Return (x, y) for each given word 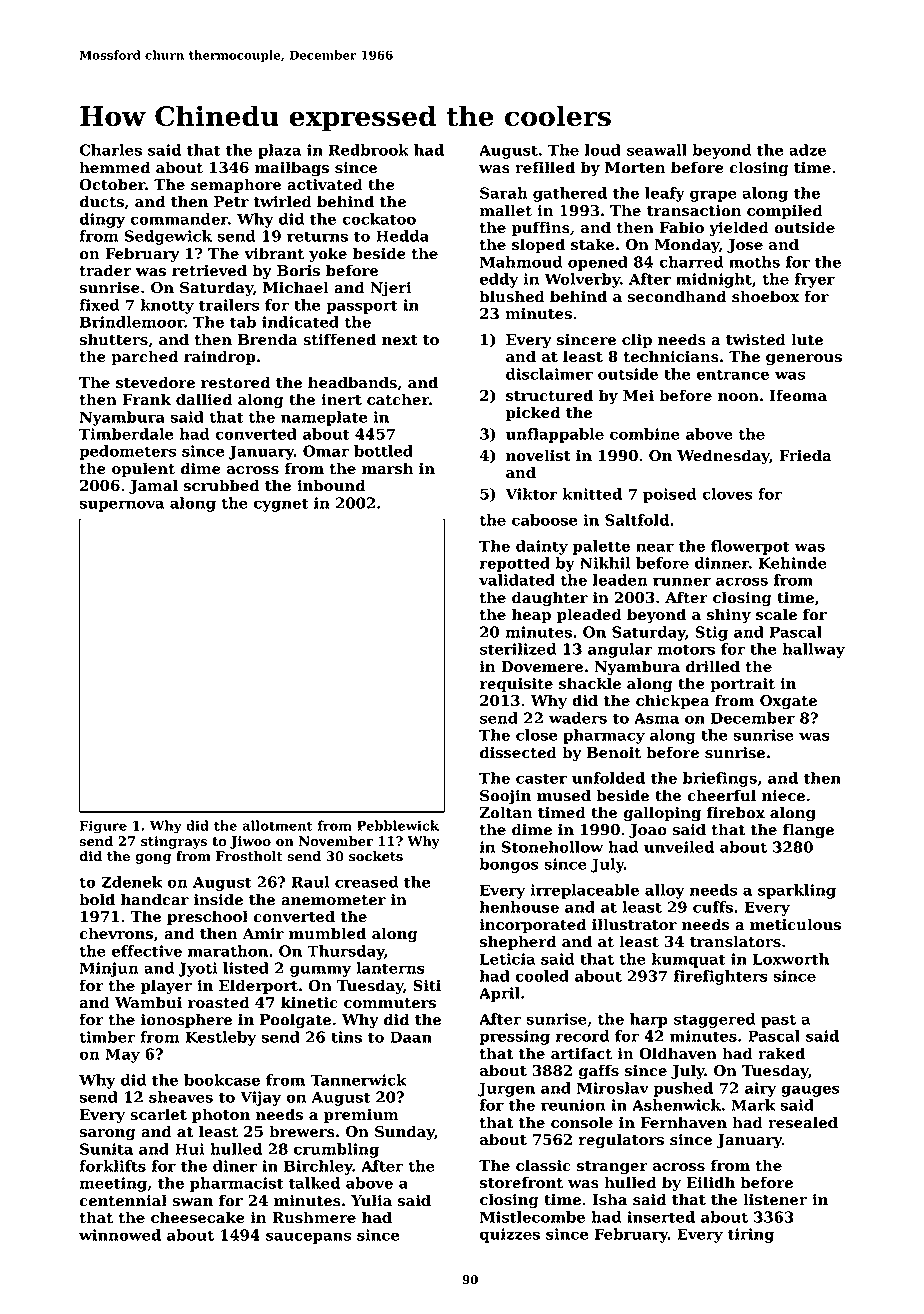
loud (603, 150)
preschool (207, 917)
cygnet (281, 505)
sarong (108, 1135)
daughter (550, 599)
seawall (657, 150)
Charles (111, 150)
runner (682, 581)
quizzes (510, 1235)
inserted (661, 1217)
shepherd (518, 942)
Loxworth (791, 959)
